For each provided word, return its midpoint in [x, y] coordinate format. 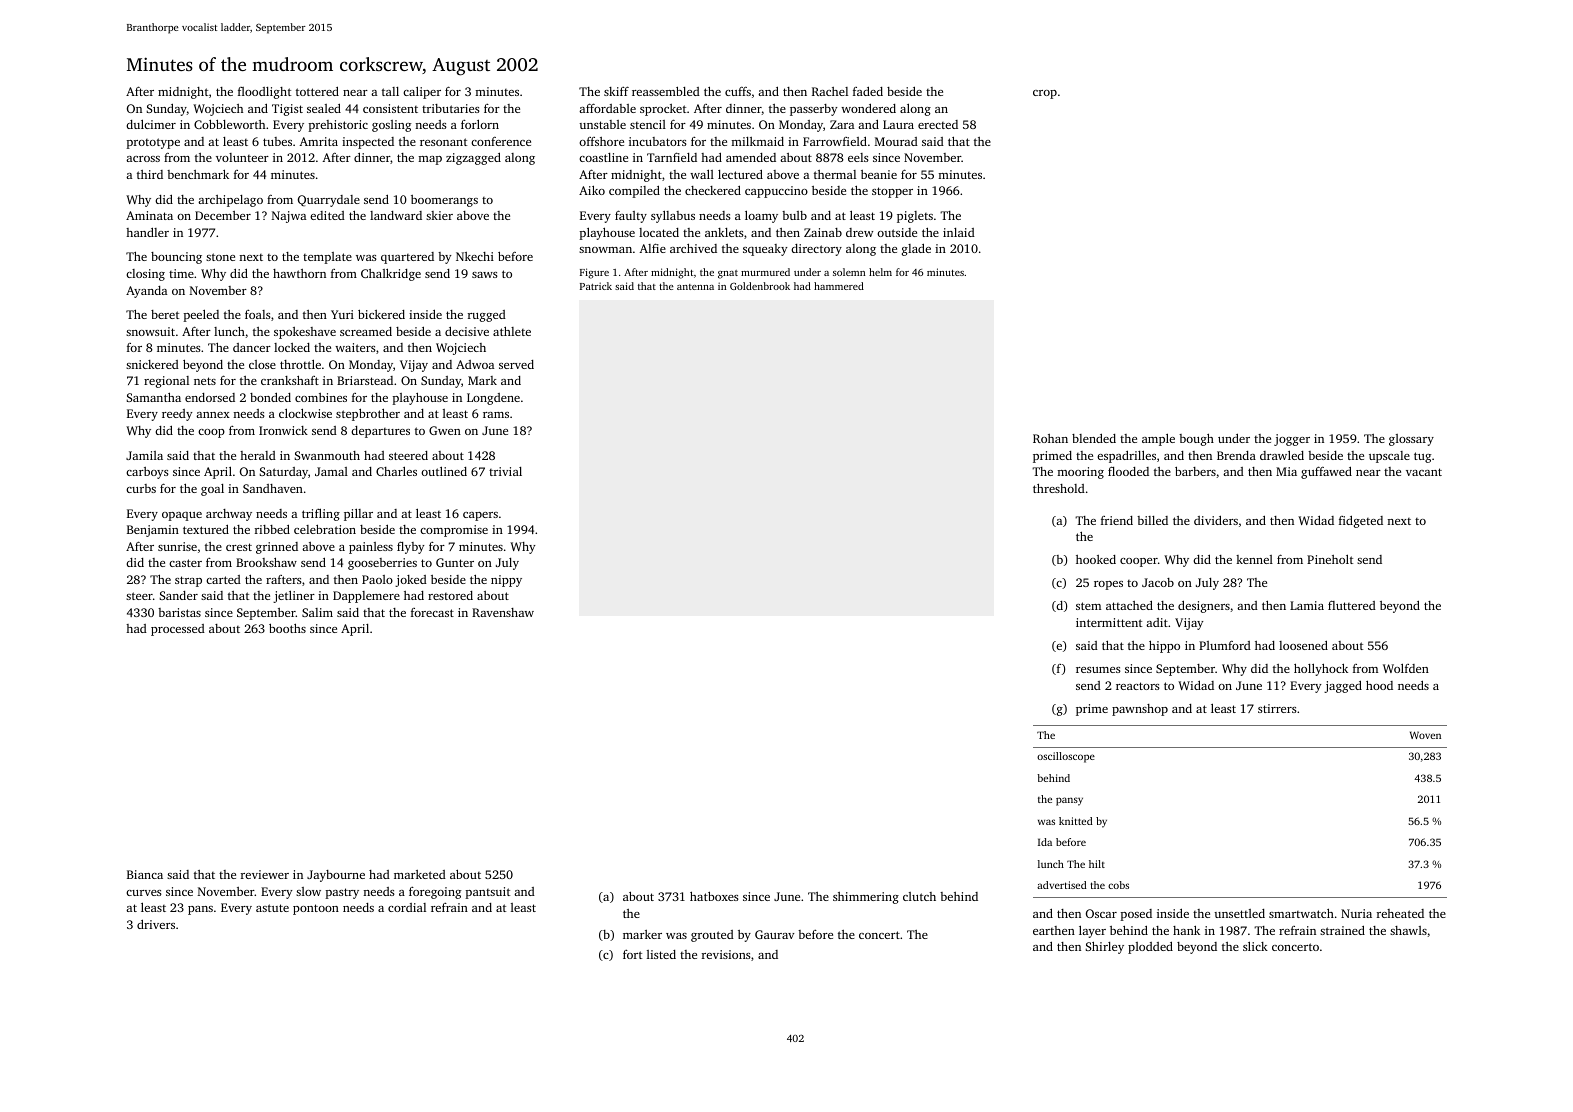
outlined [444, 471]
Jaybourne [336, 876]
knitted [1076, 821]
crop [1045, 94]
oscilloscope [1066, 757]
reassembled [666, 91]
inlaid [959, 232]
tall [390, 91]
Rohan [1050, 438]
